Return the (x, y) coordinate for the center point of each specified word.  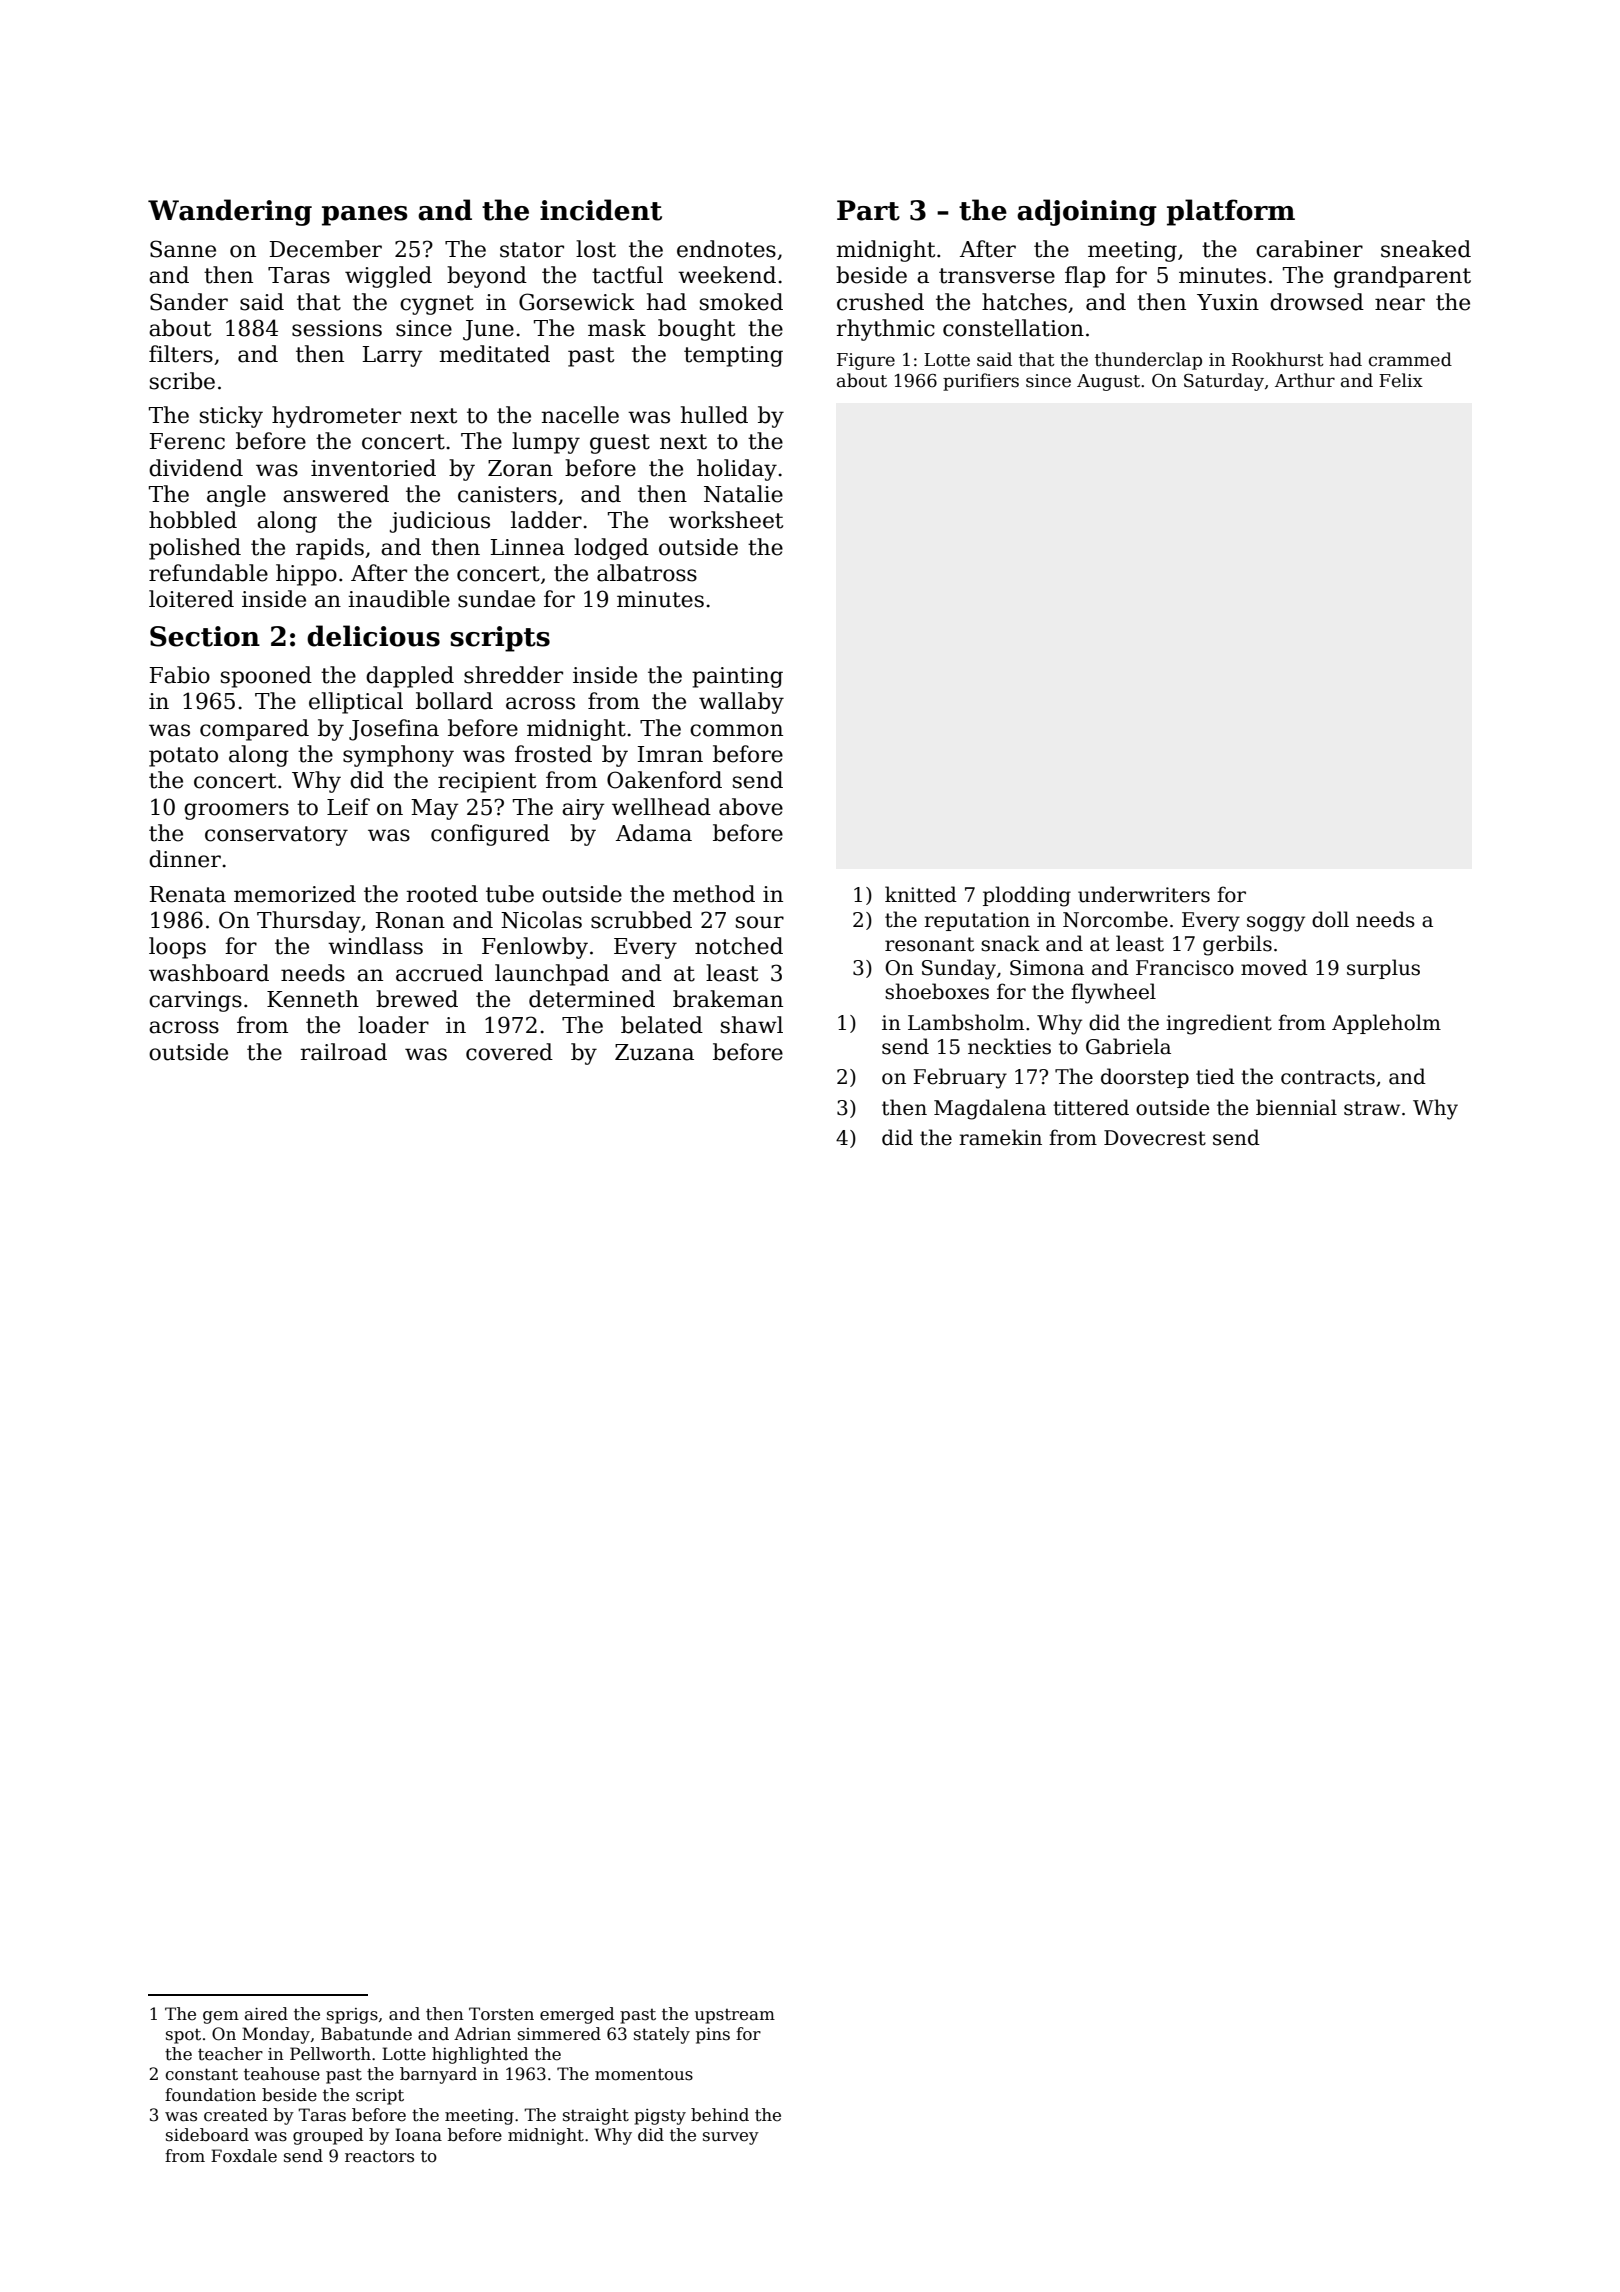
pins (713, 2036)
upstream (735, 2016)
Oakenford (664, 780)
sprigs (352, 2016)
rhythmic (886, 330)
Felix (1401, 380)
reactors (379, 2156)
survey (731, 2138)
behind (720, 2115)
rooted (442, 894)
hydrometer (336, 417)
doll (1330, 919)
